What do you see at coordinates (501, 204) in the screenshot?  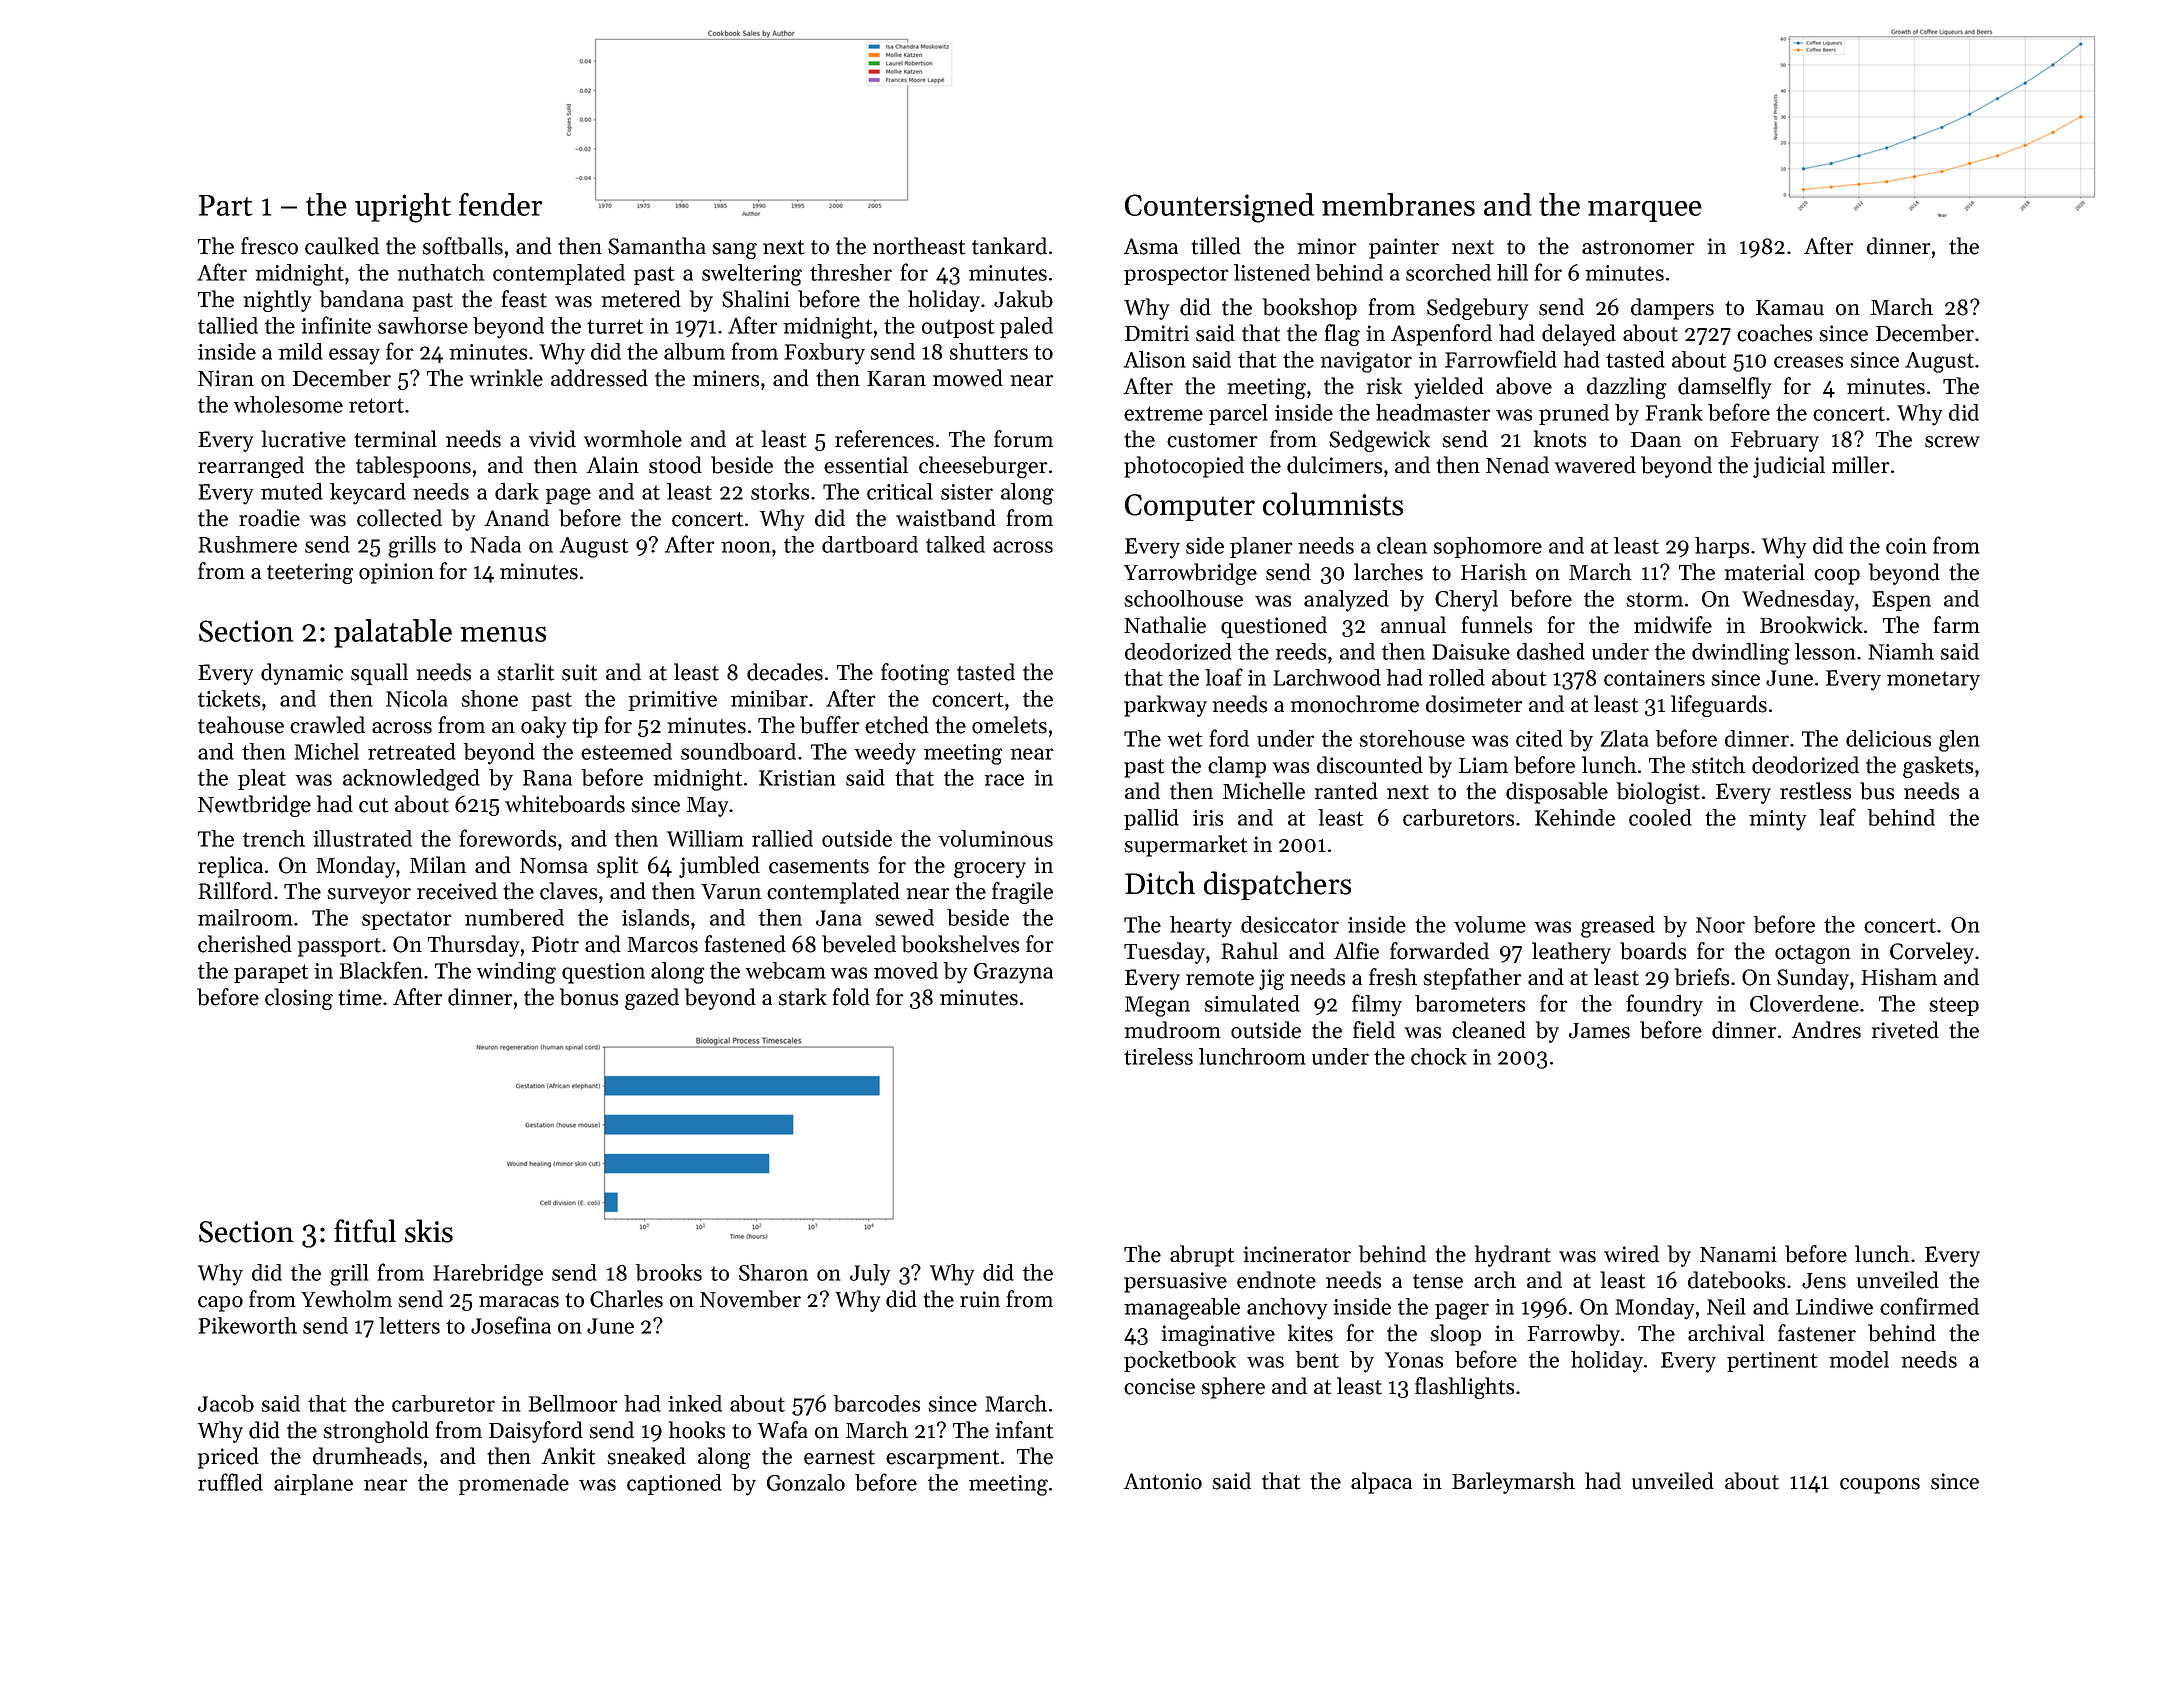 I see `fender` at bounding box center [501, 204].
